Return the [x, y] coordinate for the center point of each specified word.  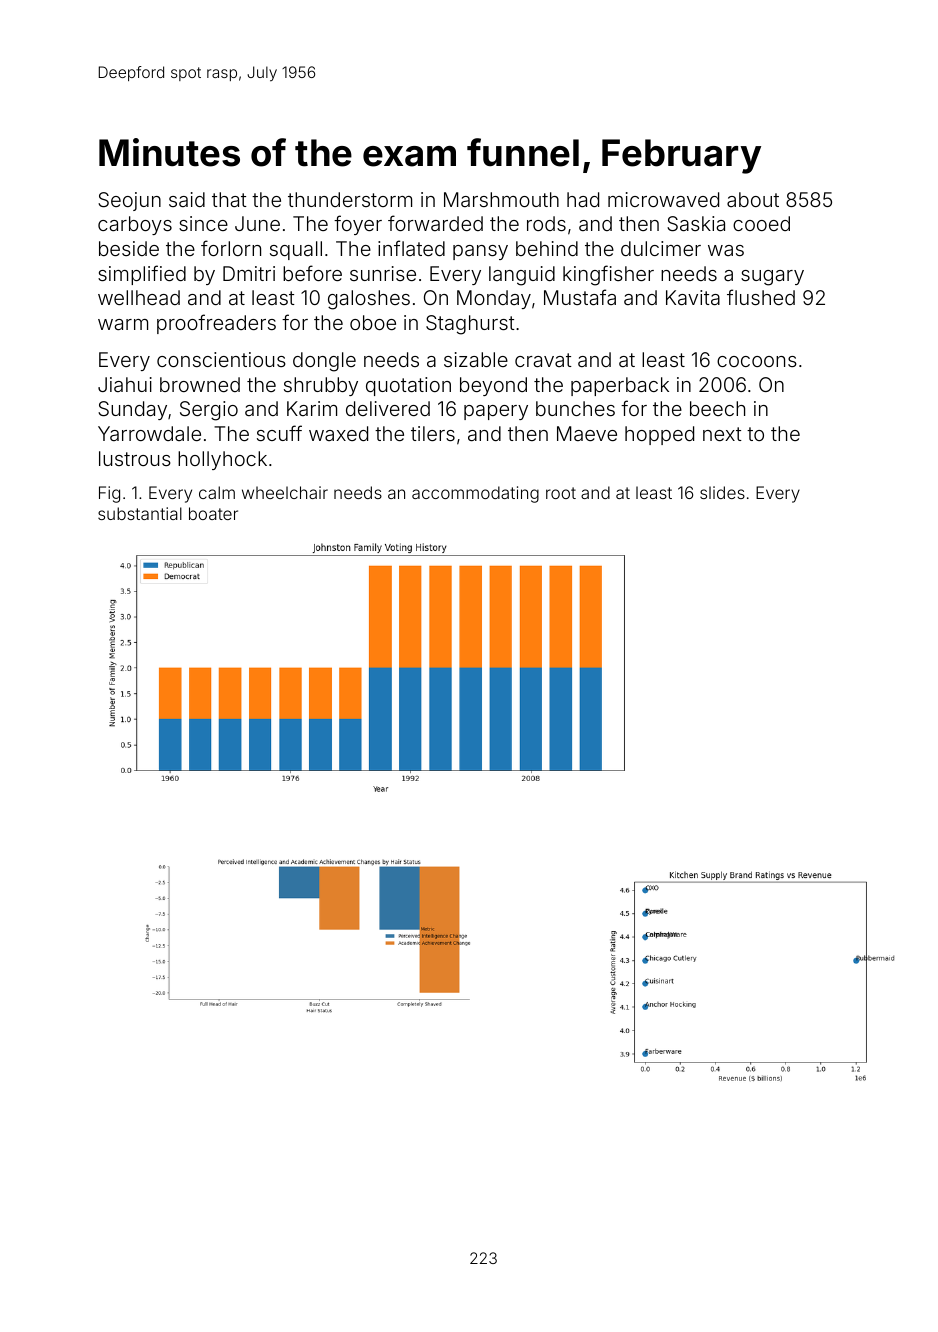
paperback [620, 386]
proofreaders [216, 324]
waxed [338, 433]
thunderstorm [350, 199]
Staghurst [470, 325]
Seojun [129, 201]
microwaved [663, 199]
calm [217, 492]
